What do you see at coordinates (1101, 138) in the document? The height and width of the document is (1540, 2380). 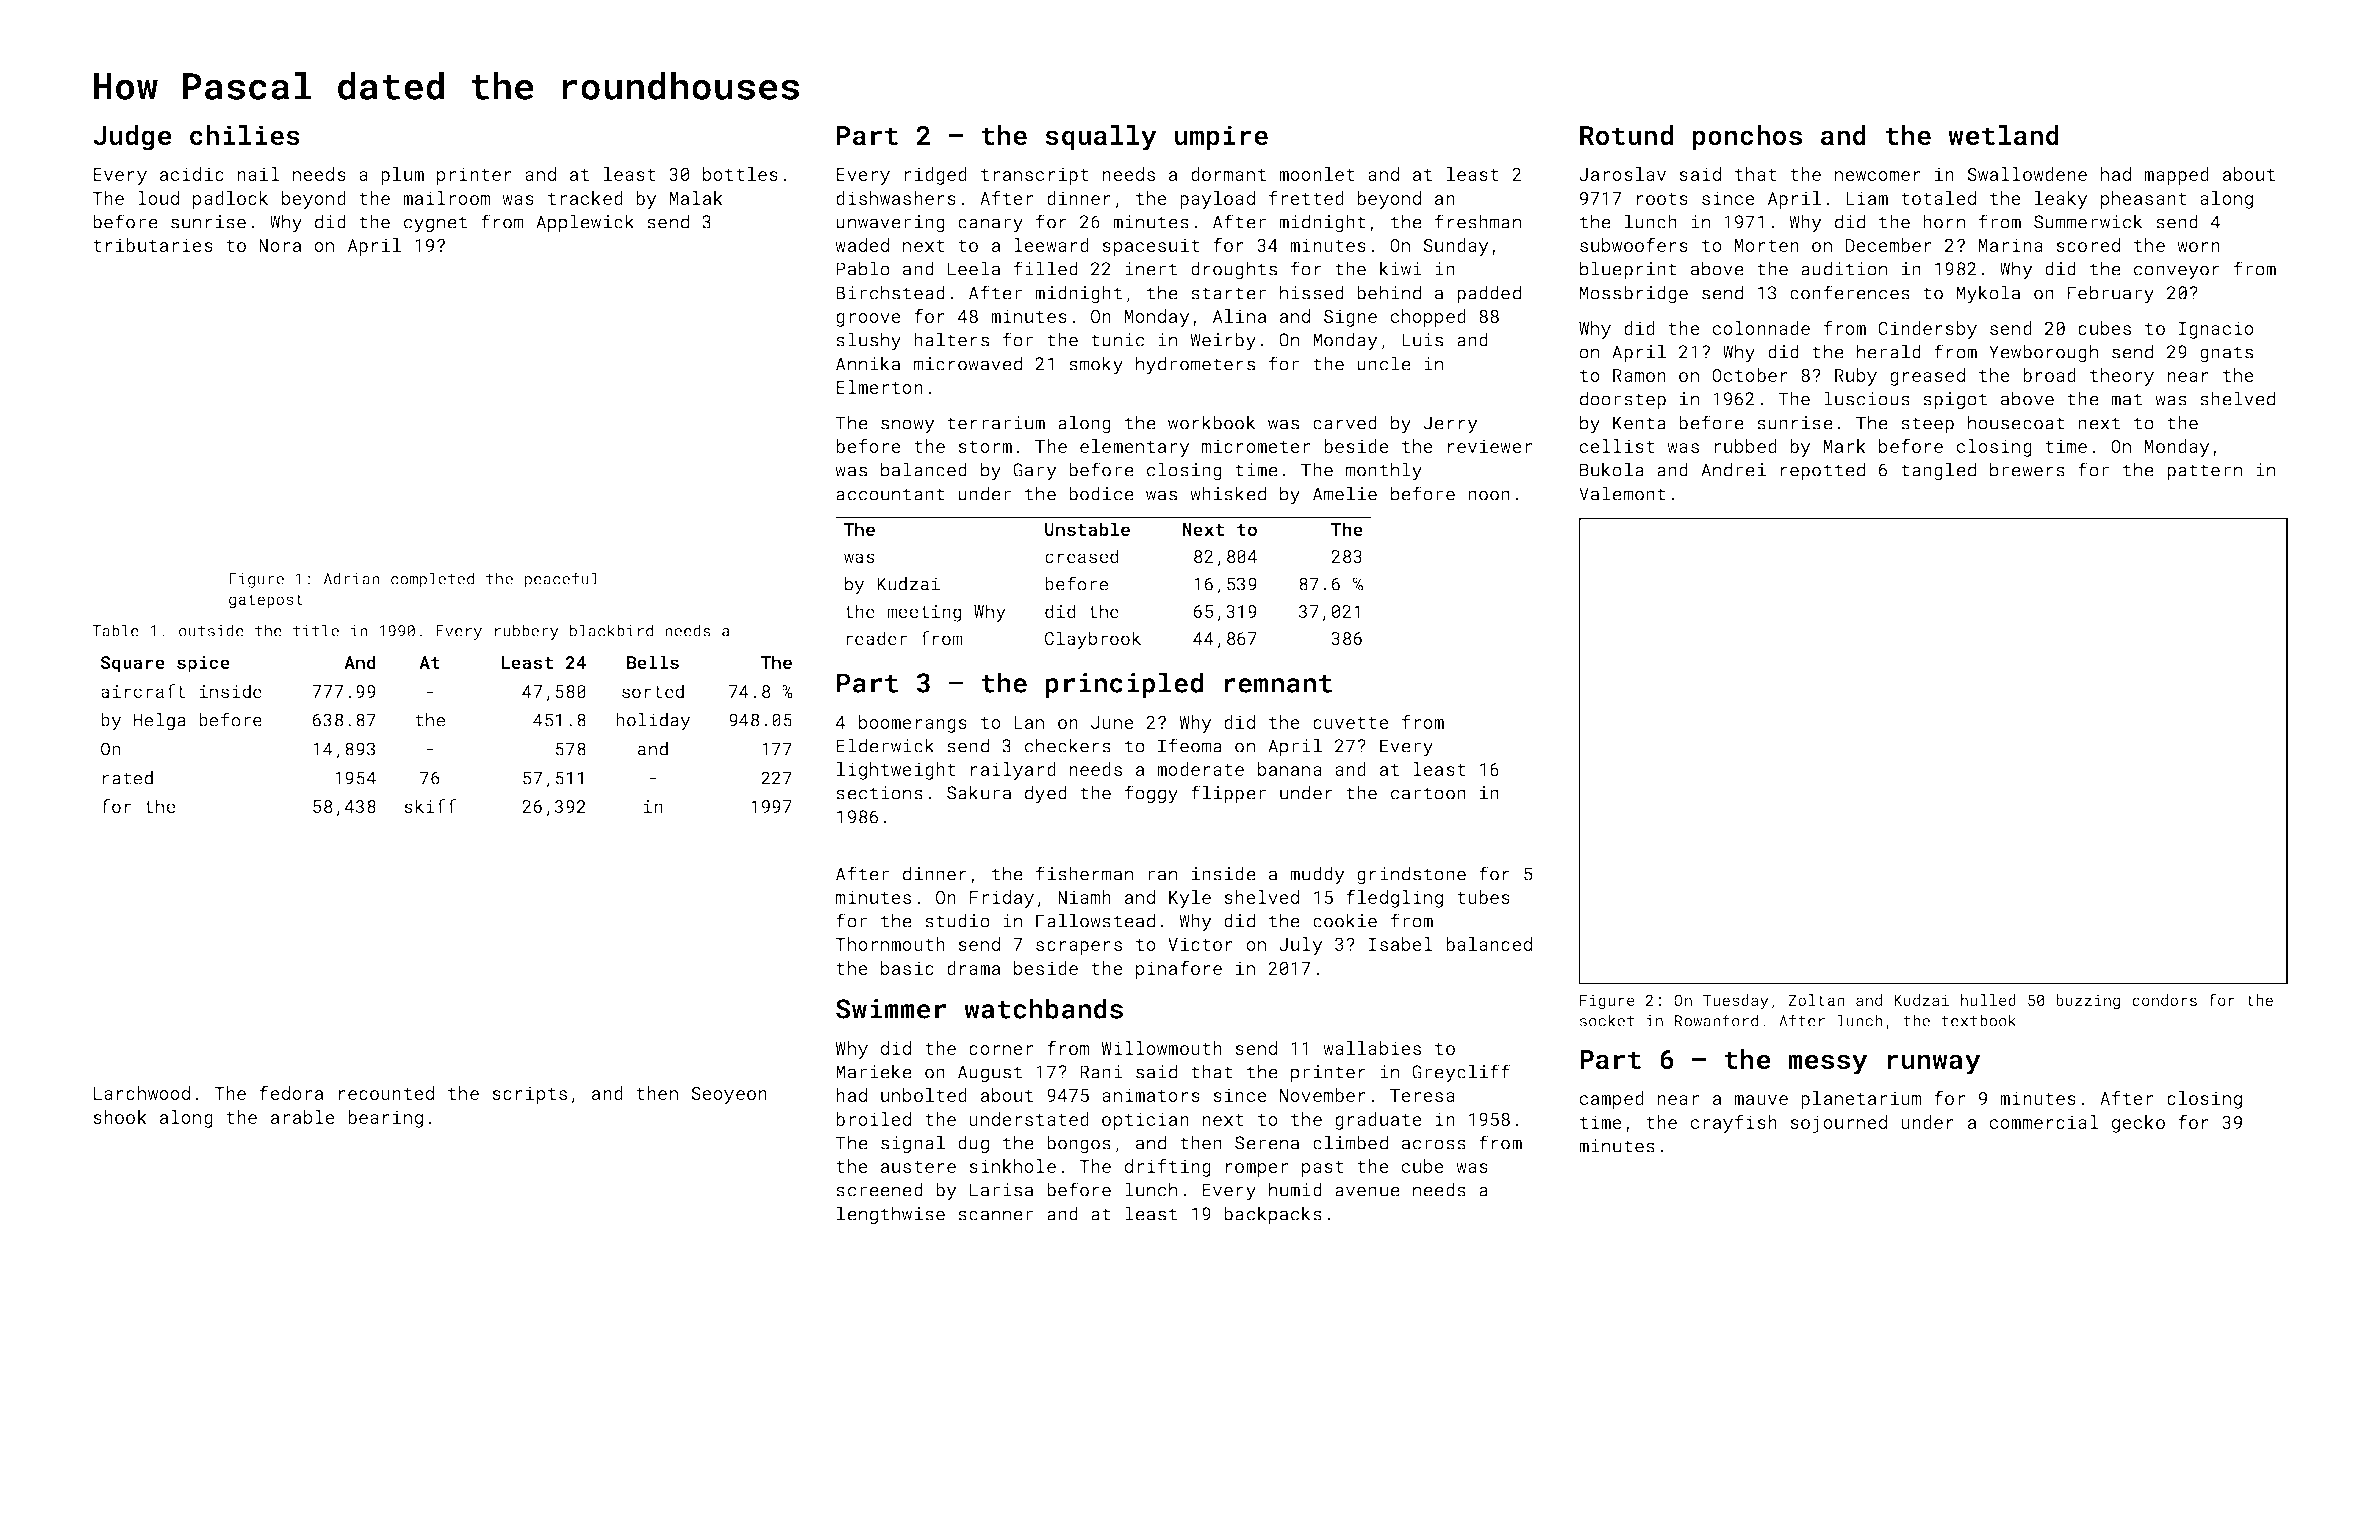 I see `squally` at bounding box center [1101, 138].
